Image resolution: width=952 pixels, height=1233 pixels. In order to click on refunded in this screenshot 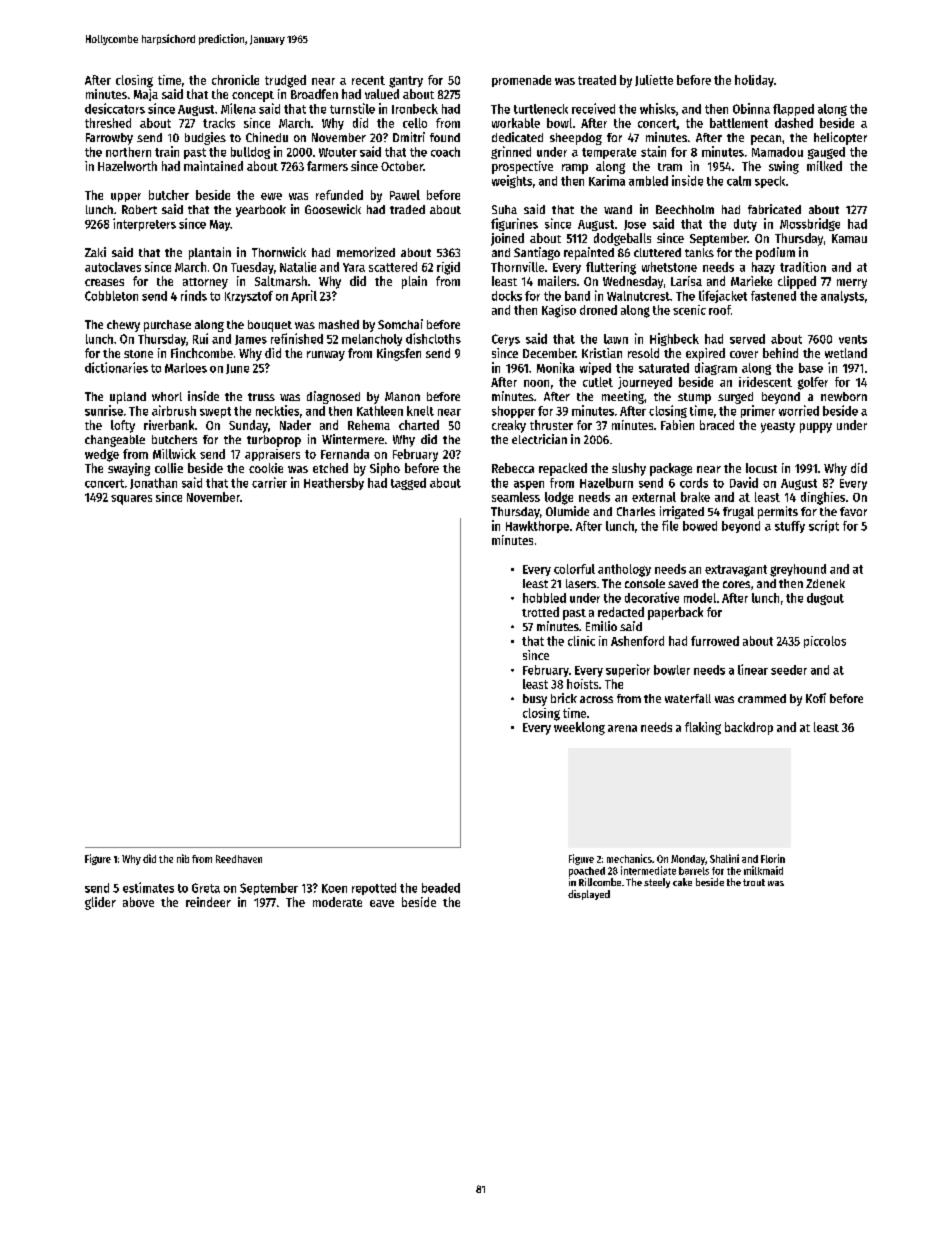, I will do `click(339, 195)`.
